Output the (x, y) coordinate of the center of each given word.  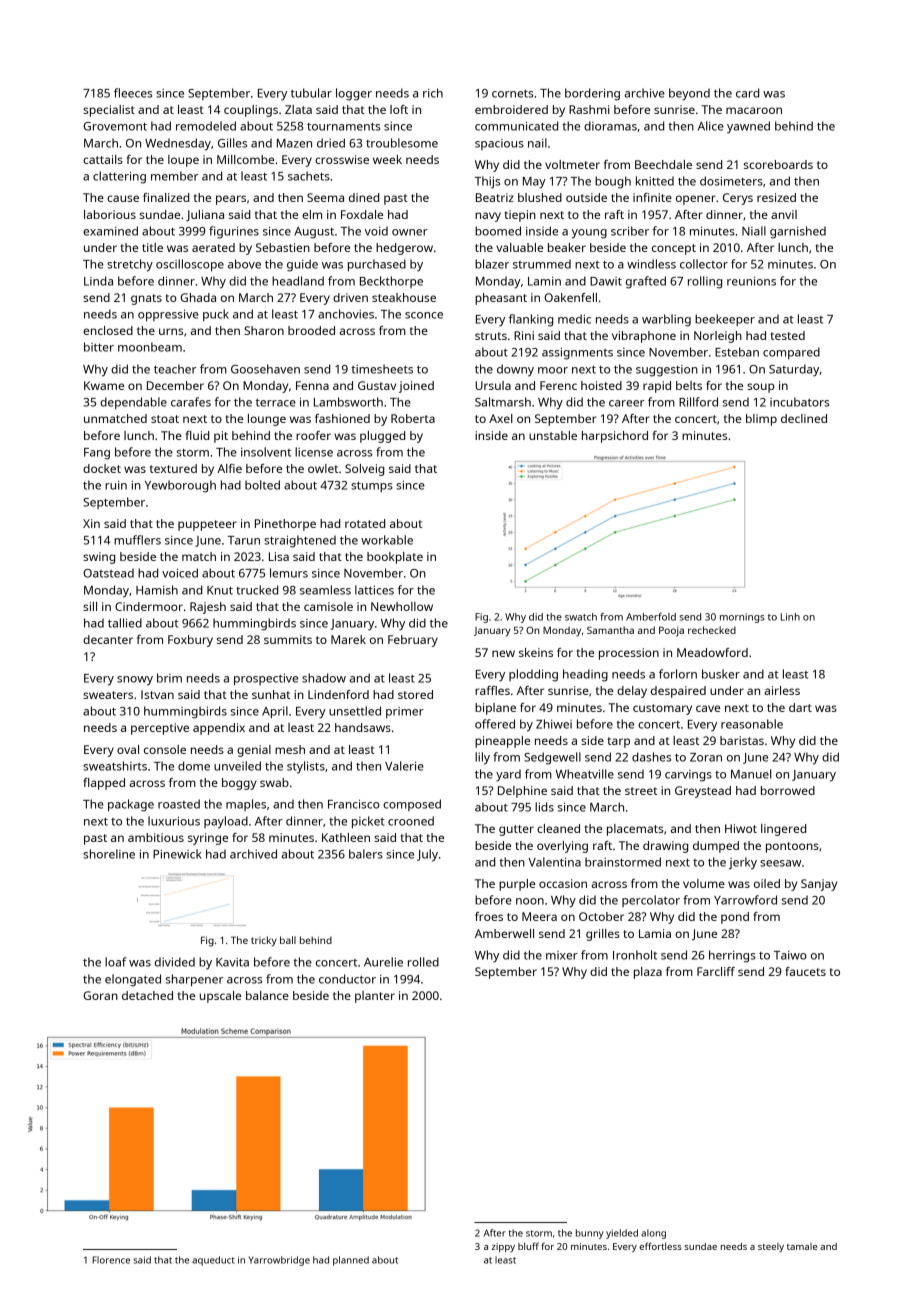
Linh (790, 617)
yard (508, 775)
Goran (100, 995)
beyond (689, 94)
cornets (512, 93)
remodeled (206, 126)
